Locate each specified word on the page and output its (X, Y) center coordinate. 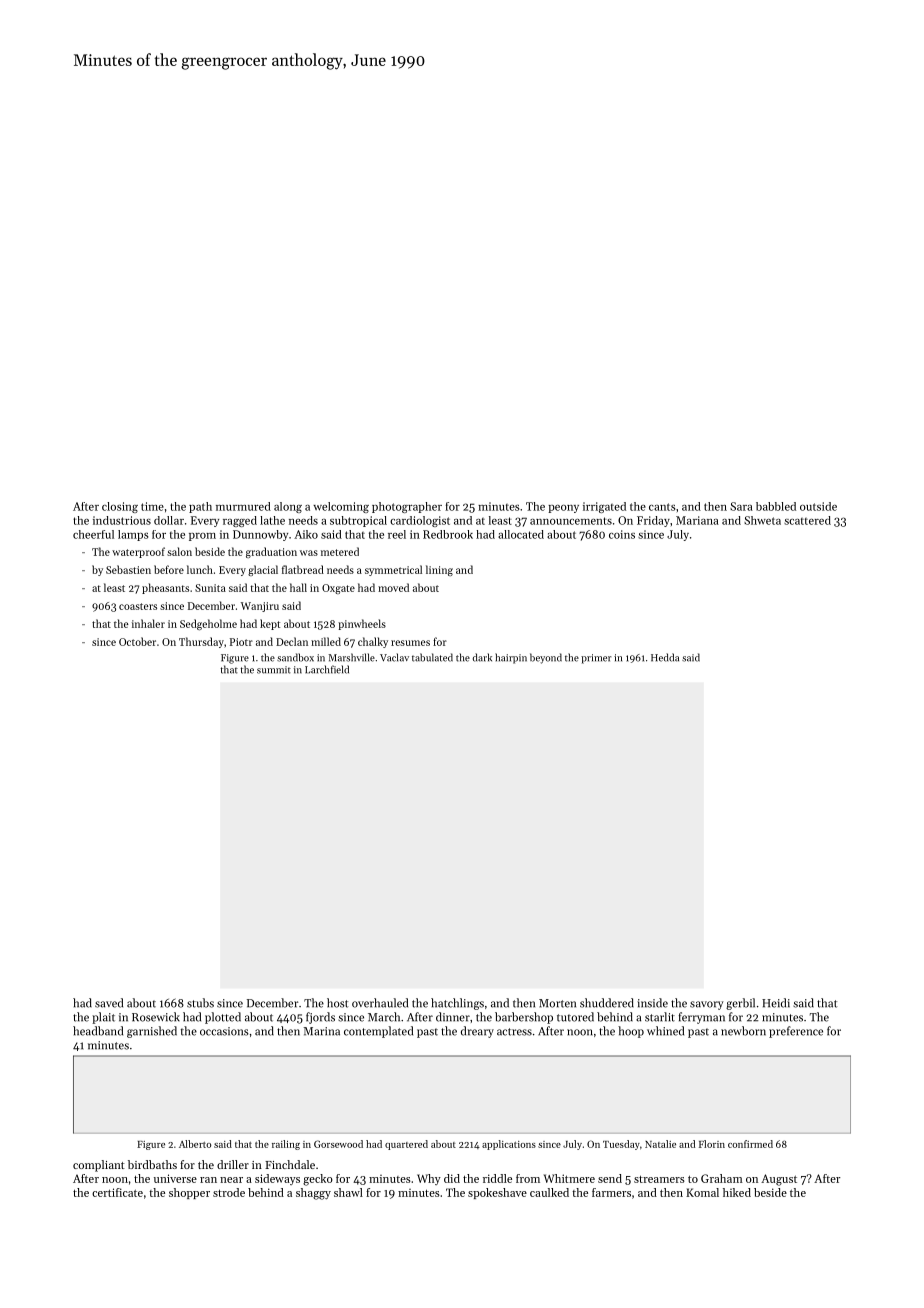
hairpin (511, 658)
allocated (521, 534)
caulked (549, 1192)
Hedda (665, 657)
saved (109, 1003)
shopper (189, 1193)
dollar (169, 520)
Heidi (776, 1003)
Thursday (201, 642)
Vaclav (394, 657)
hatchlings (457, 1004)
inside (652, 1003)
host (337, 1003)
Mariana (697, 520)
